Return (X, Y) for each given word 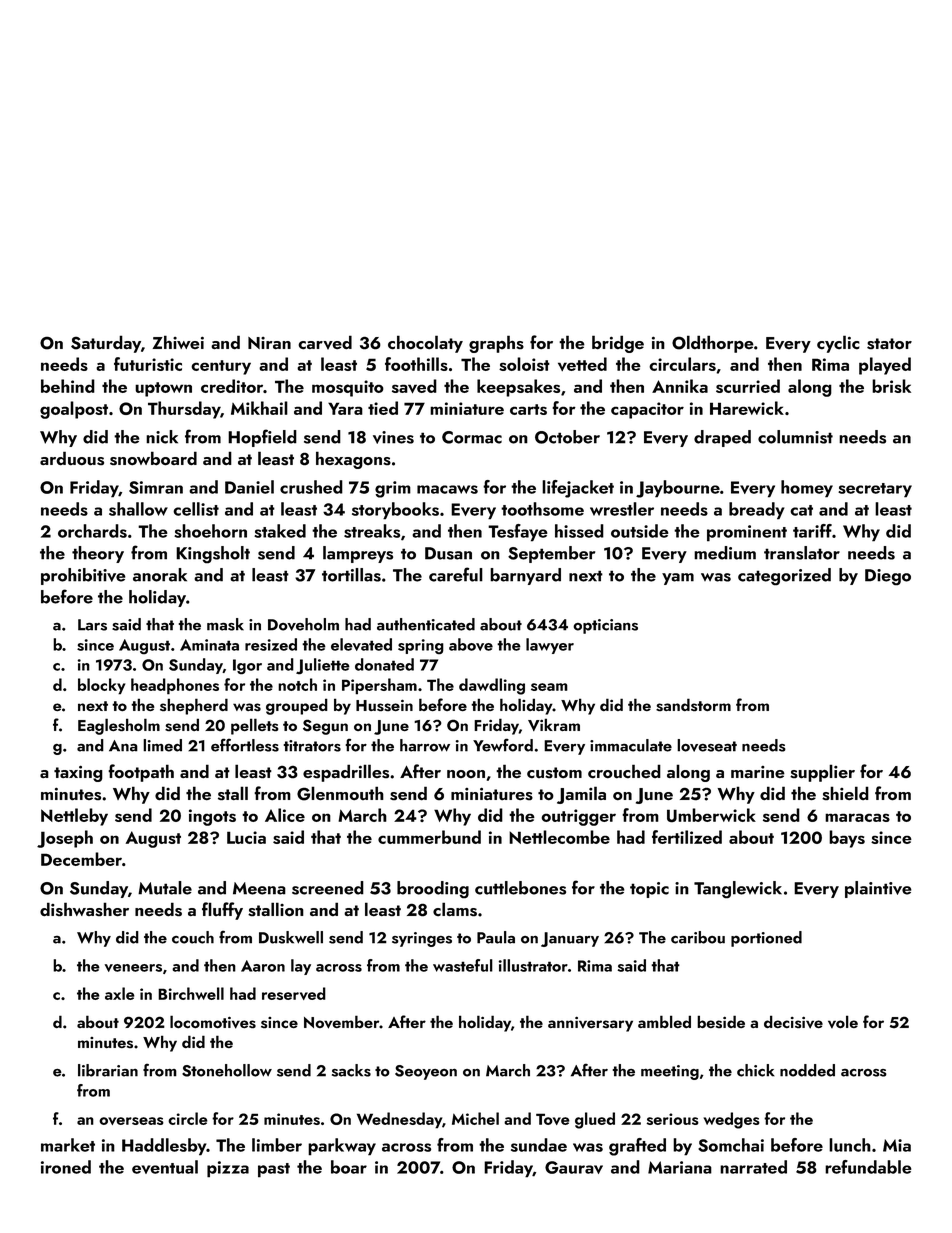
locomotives (213, 1022)
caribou (698, 937)
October (567, 437)
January (570, 939)
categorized (784, 577)
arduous (72, 458)
